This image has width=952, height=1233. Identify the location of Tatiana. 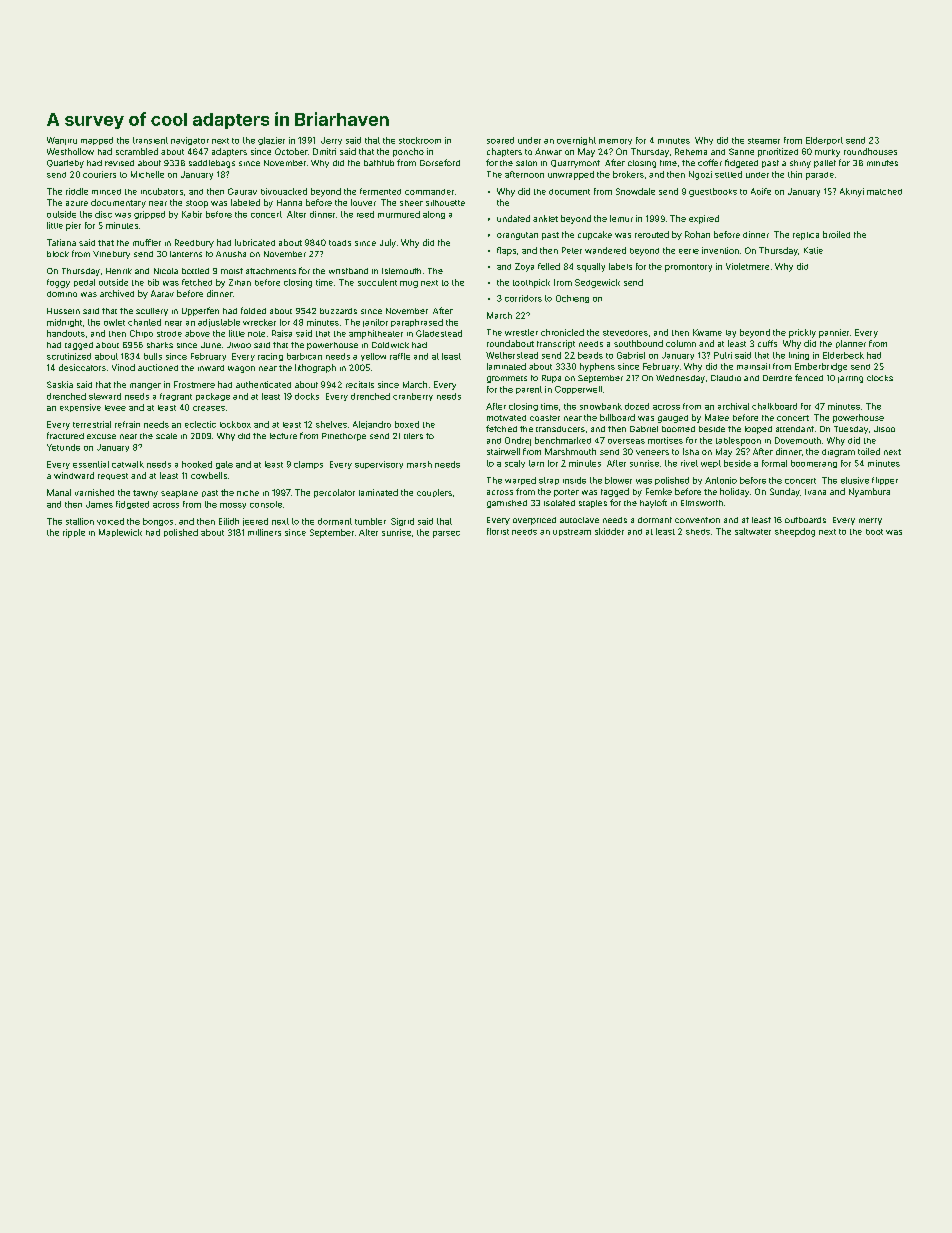
(61, 242).
